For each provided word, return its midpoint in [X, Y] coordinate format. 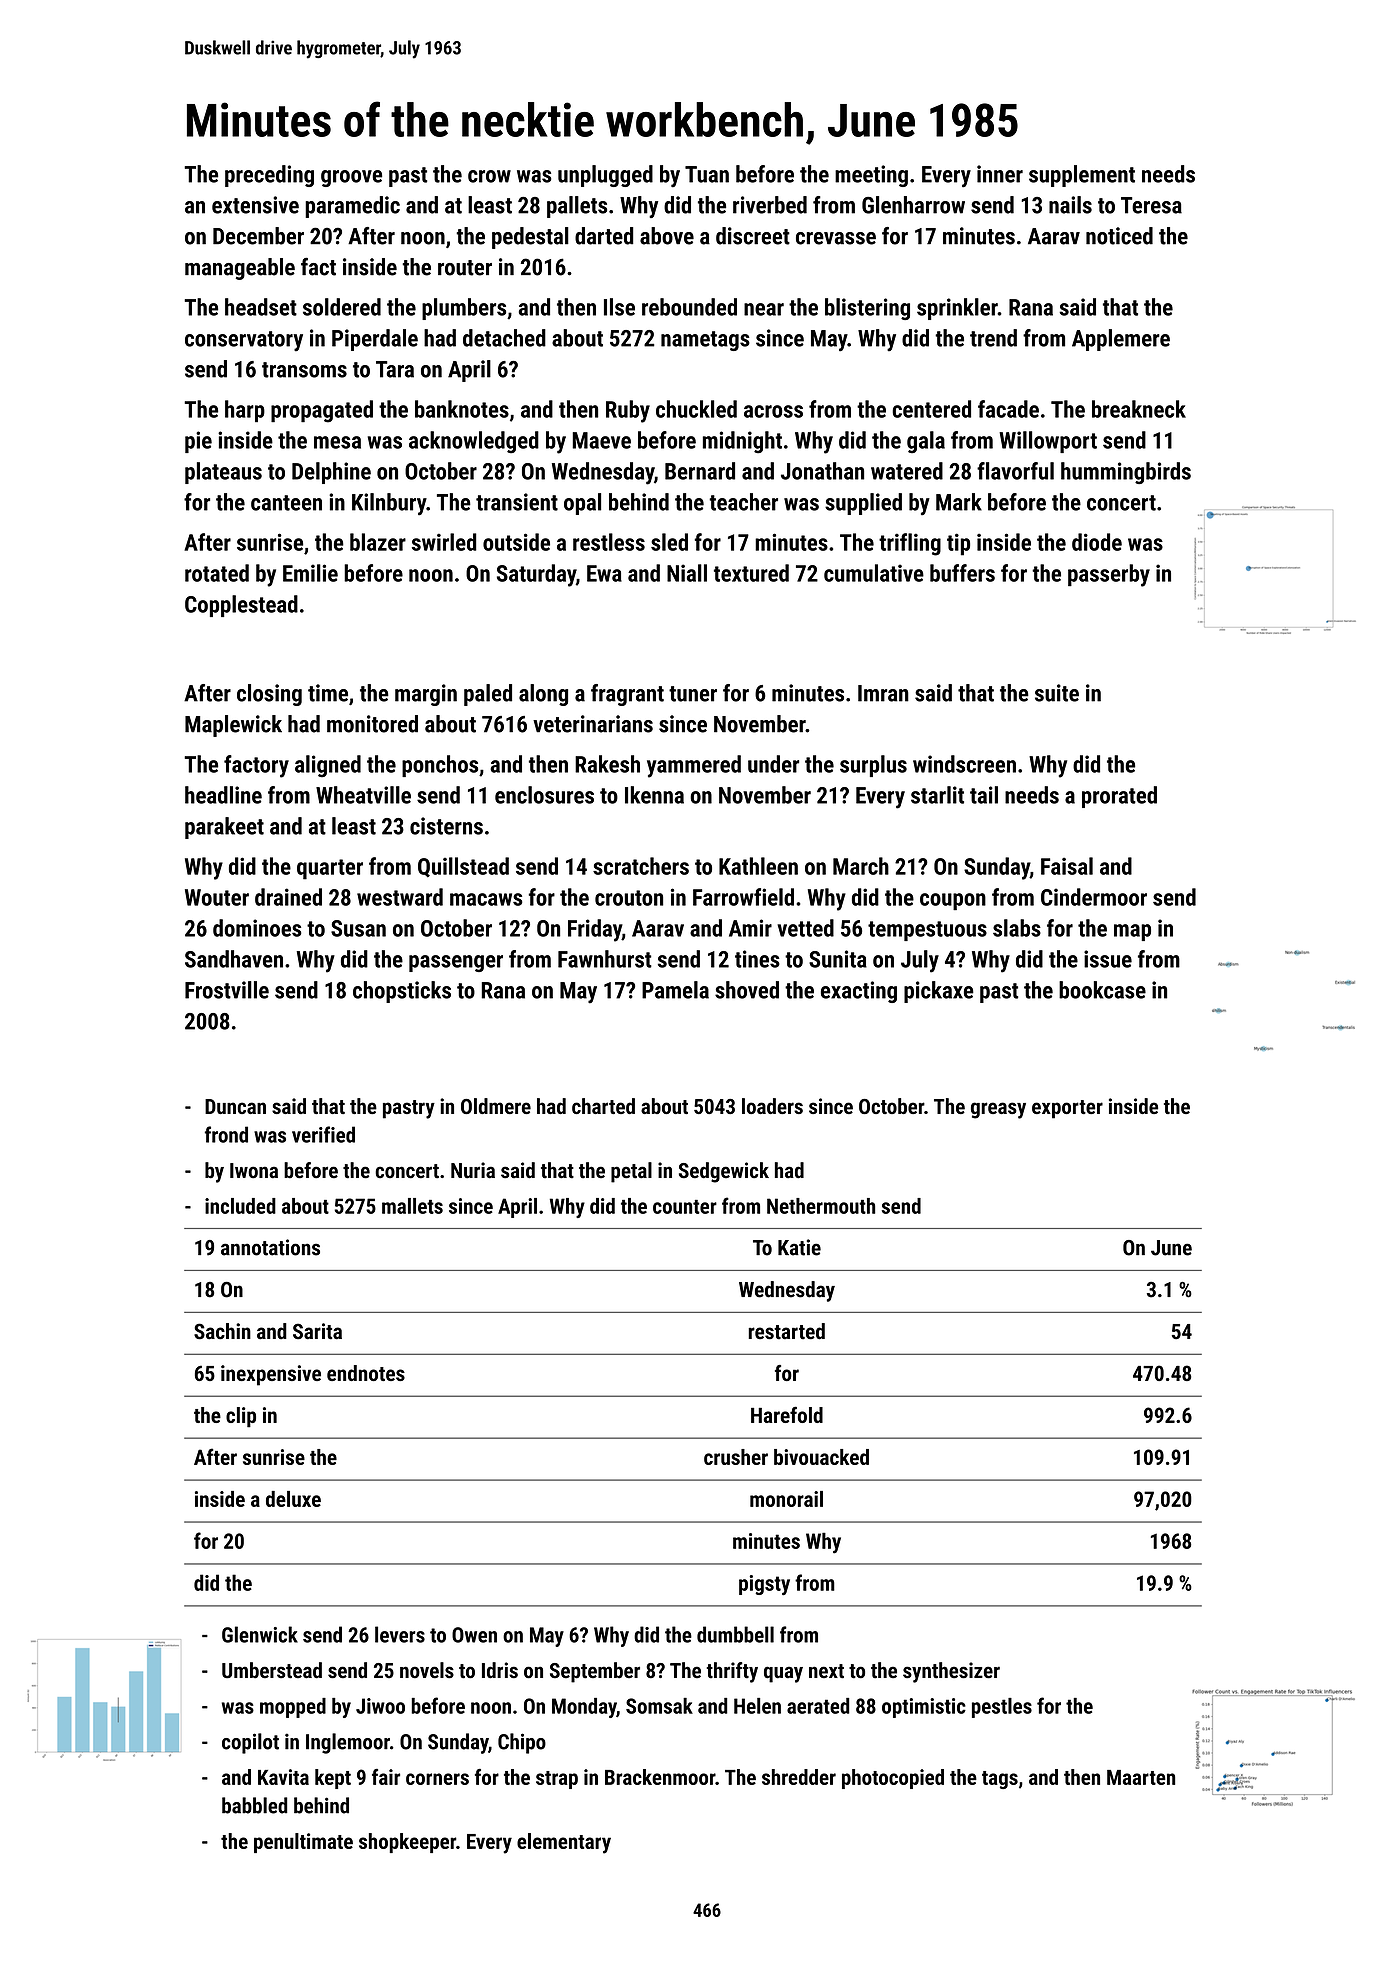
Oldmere [496, 1106]
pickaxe [939, 992]
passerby [1109, 575]
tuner [693, 694]
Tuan [707, 174]
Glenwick [260, 1634]
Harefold [787, 1414]
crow [489, 176]
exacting [859, 992]
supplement [1082, 176]
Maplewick [233, 726]
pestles [1002, 1708]
